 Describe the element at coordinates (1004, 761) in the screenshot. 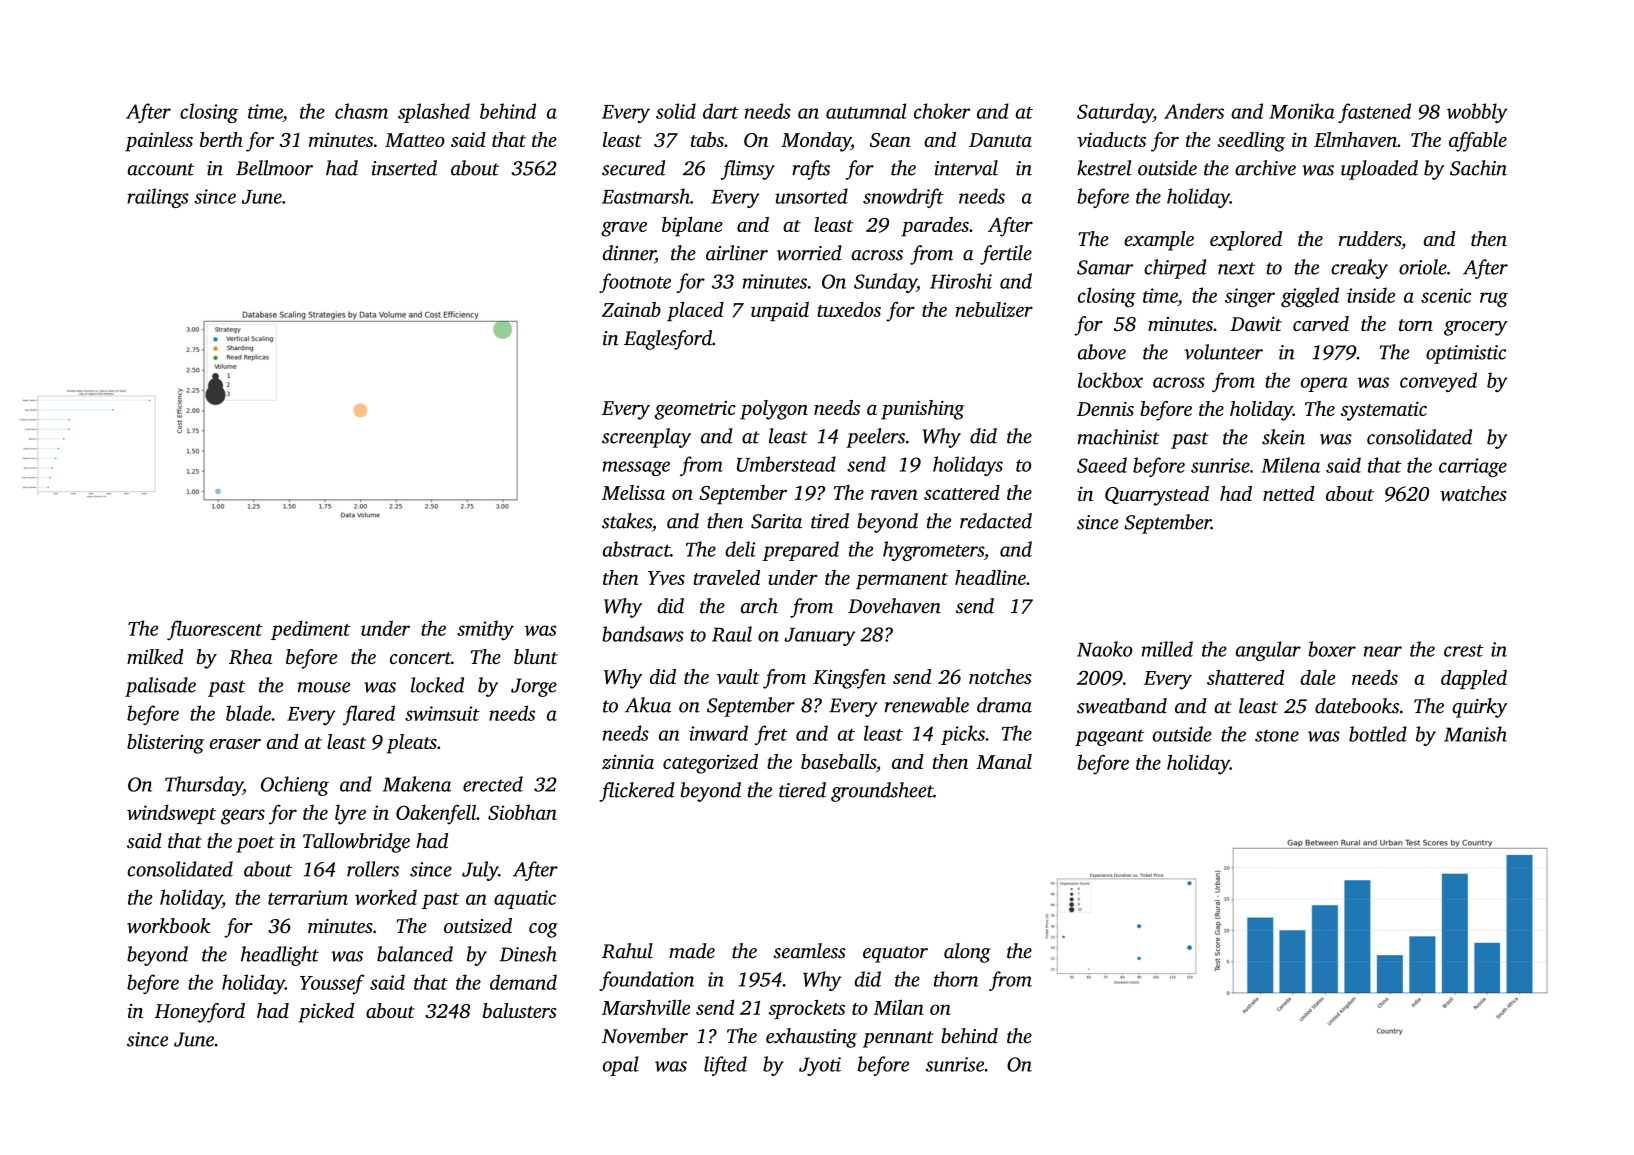

I see `Manal` at that location.
